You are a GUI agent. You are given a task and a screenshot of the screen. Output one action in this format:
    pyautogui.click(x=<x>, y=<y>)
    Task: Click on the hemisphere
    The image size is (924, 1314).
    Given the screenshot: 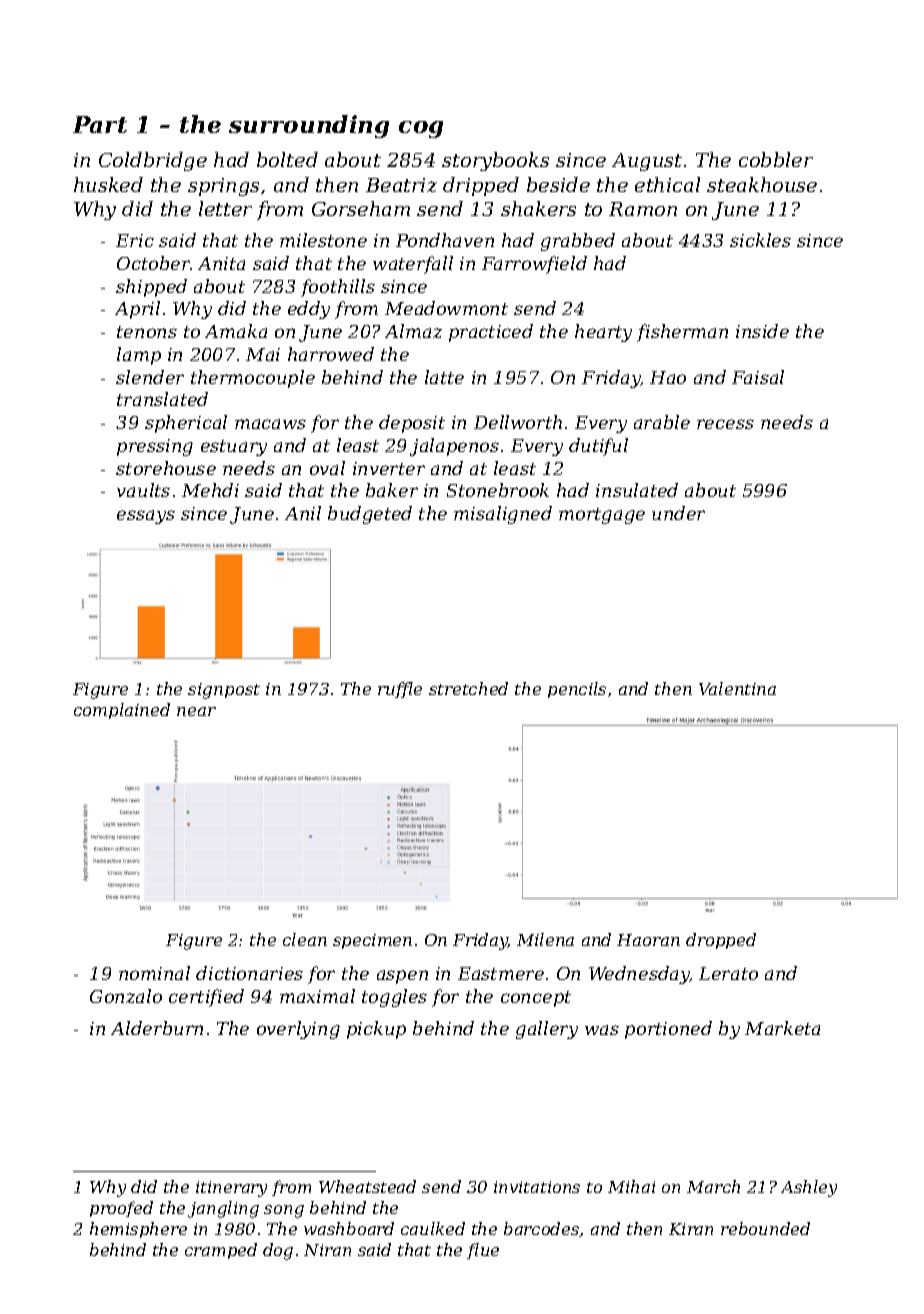 What is the action you would take?
    pyautogui.click(x=138, y=1230)
